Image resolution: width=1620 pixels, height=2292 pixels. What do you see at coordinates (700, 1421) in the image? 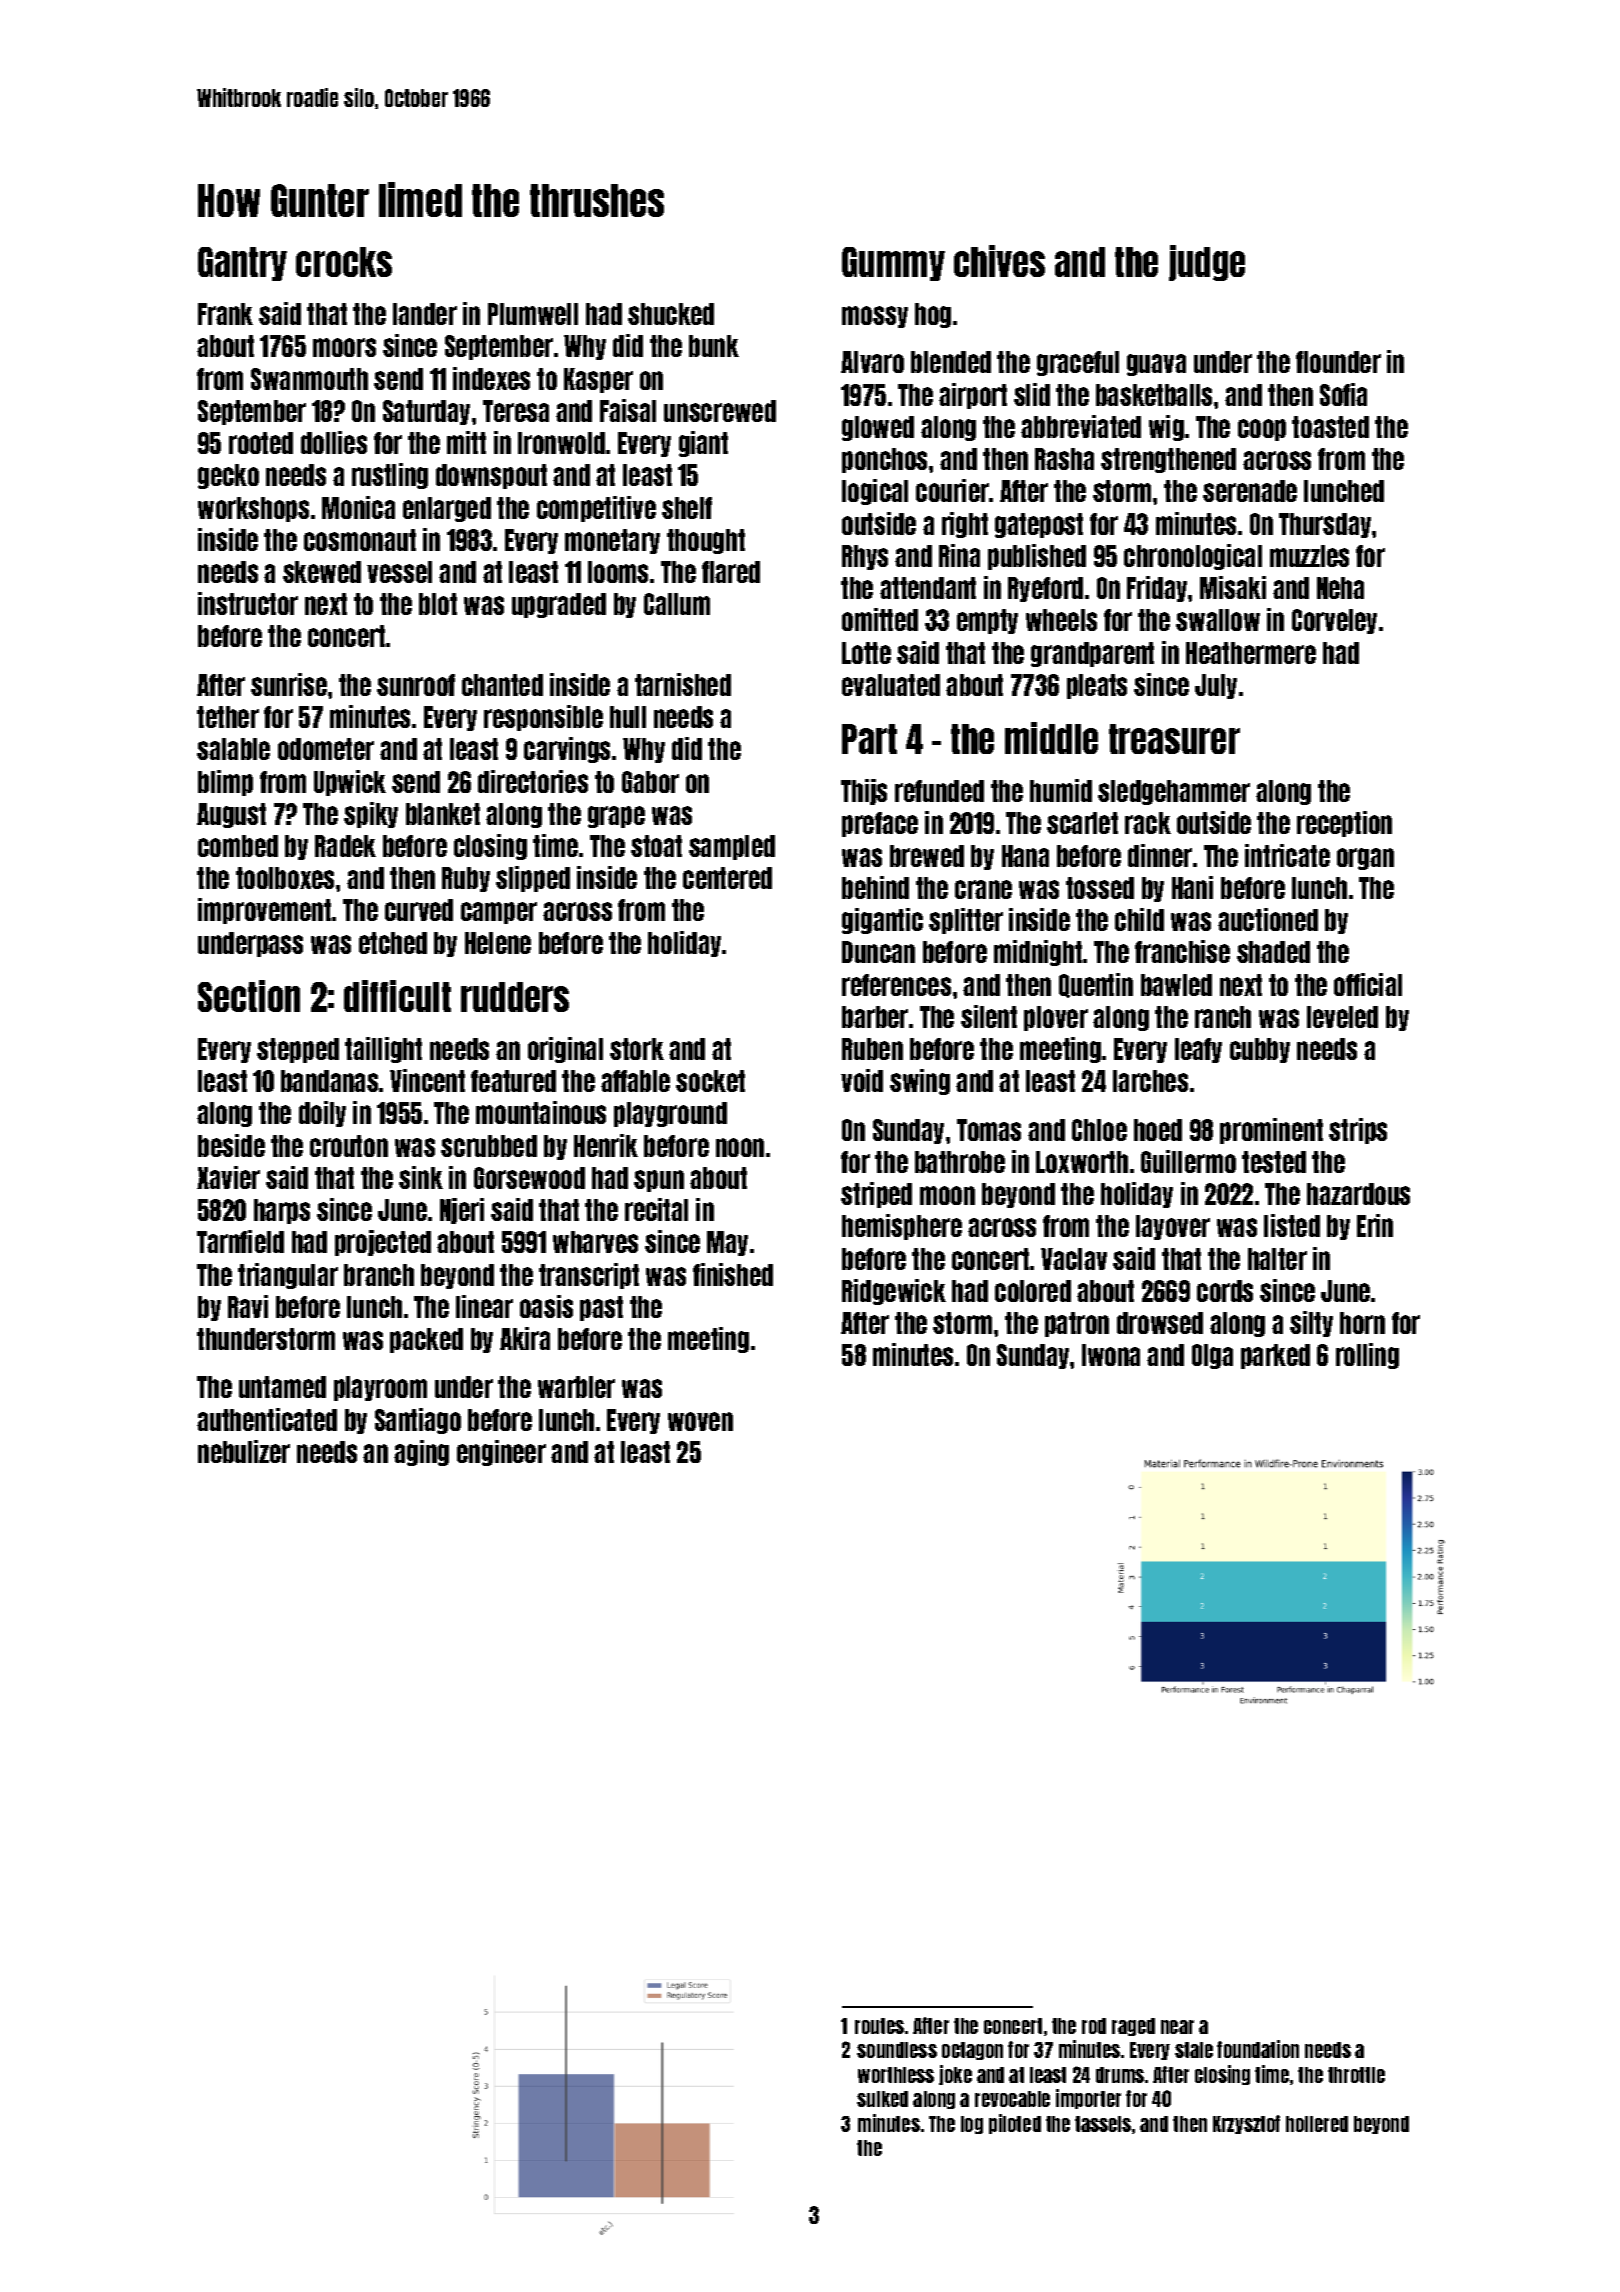
I see `woven` at bounding box center [700, 1421].
